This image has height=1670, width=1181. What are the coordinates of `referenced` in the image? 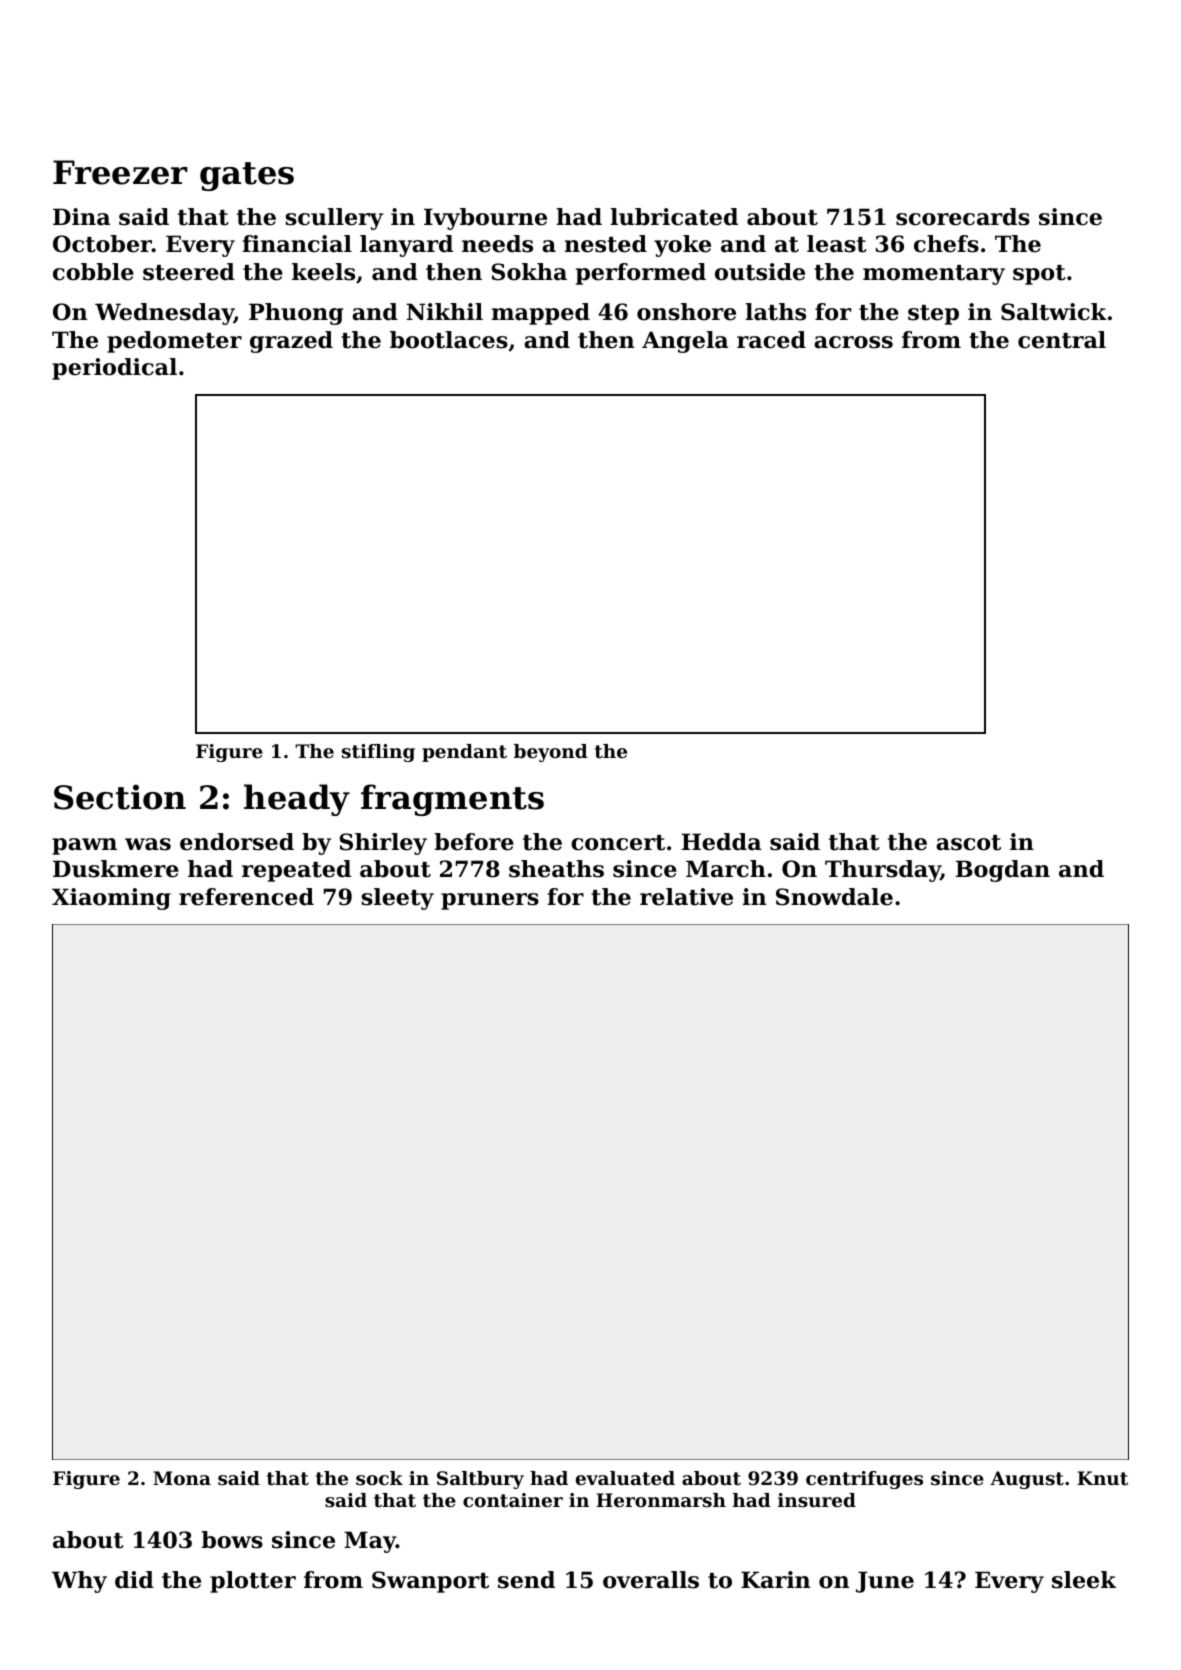 It's located at (246, 897).
